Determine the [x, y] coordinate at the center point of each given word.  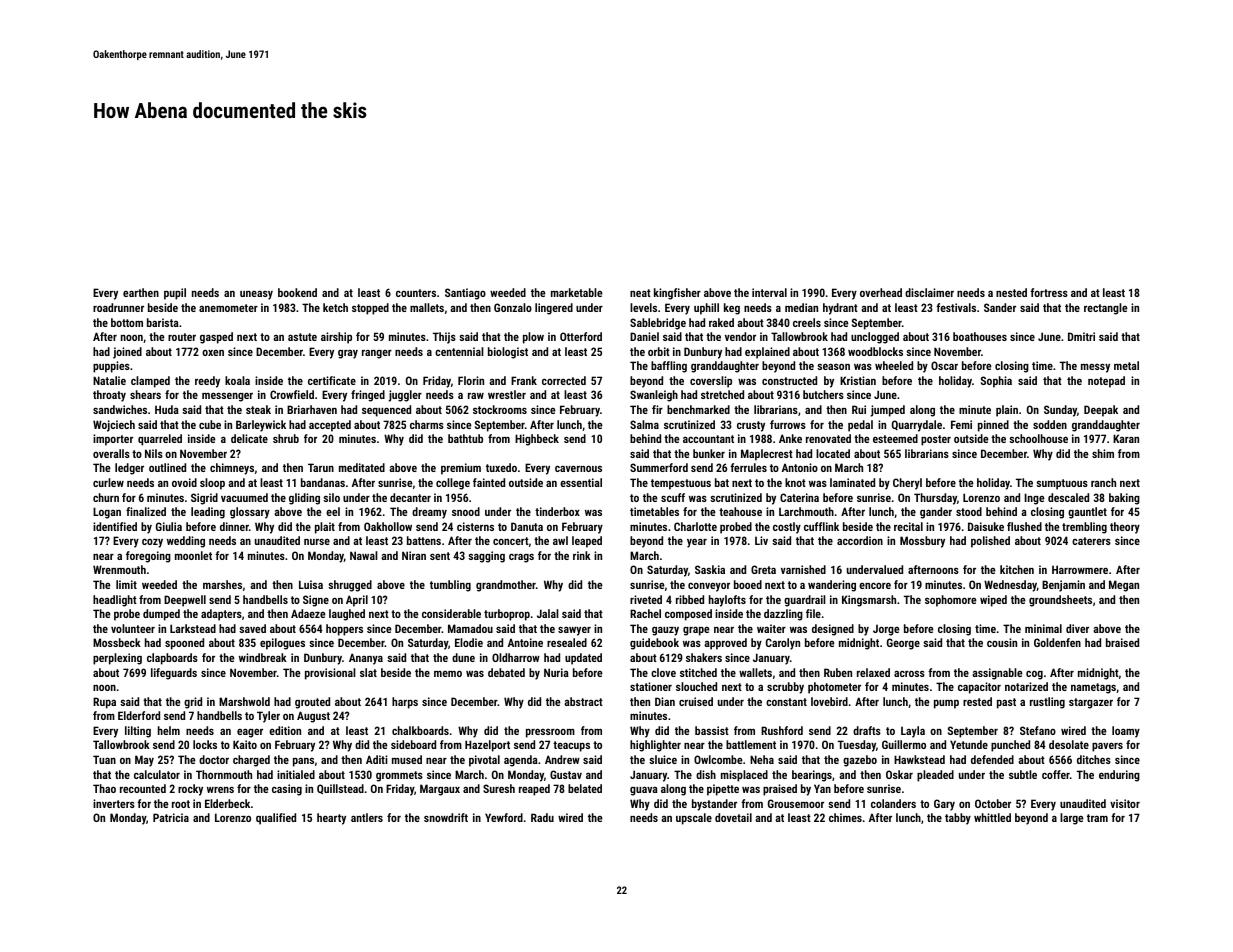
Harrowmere [1080, 569]
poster [936, 440]
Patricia [171, 817]
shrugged [350, 586]
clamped [150, 382]
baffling [669, 367]
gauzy [665, 631]
